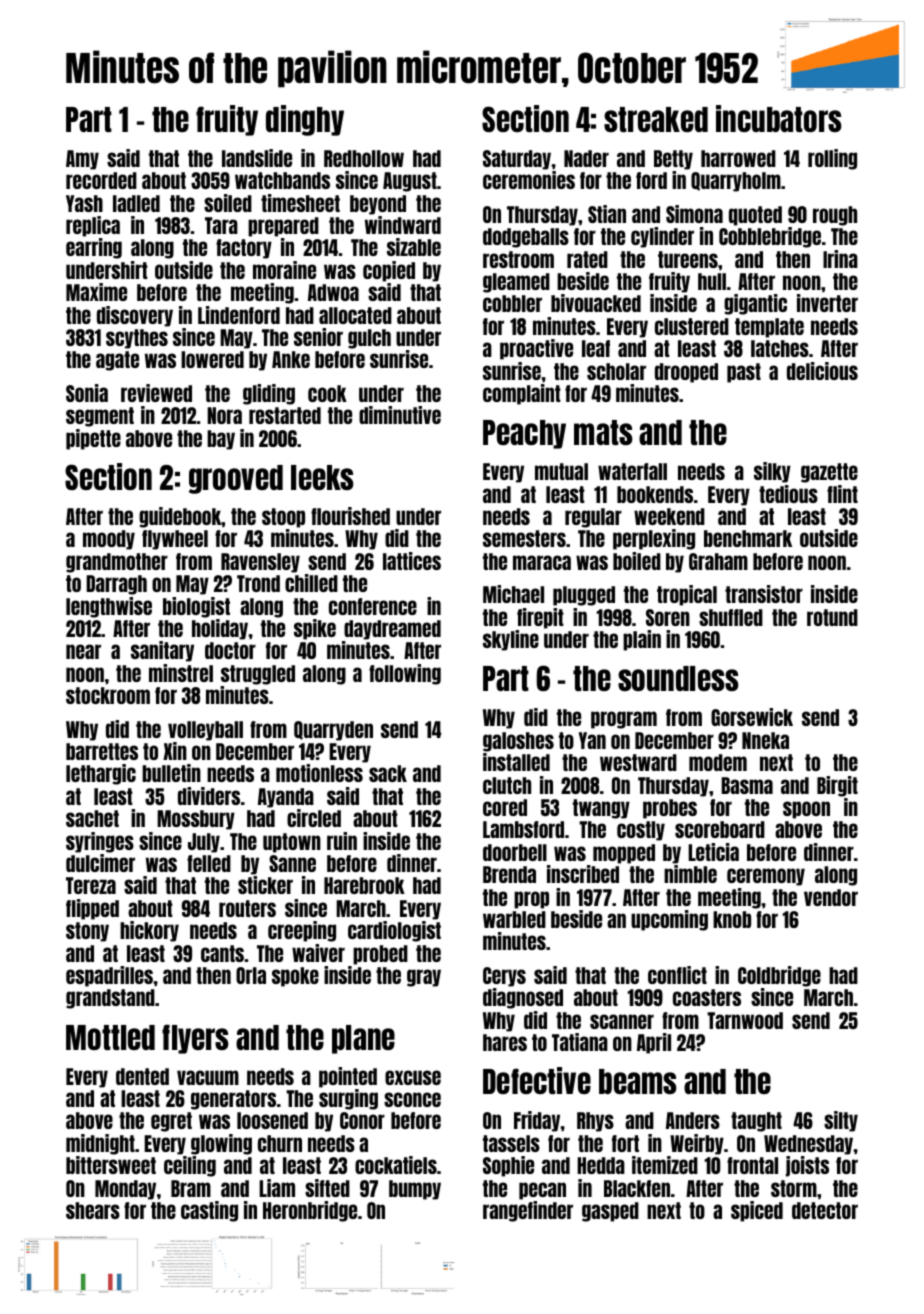  Describe the element at coordinates (82, 160) in the screenshot. I see `Amy` at that location.
